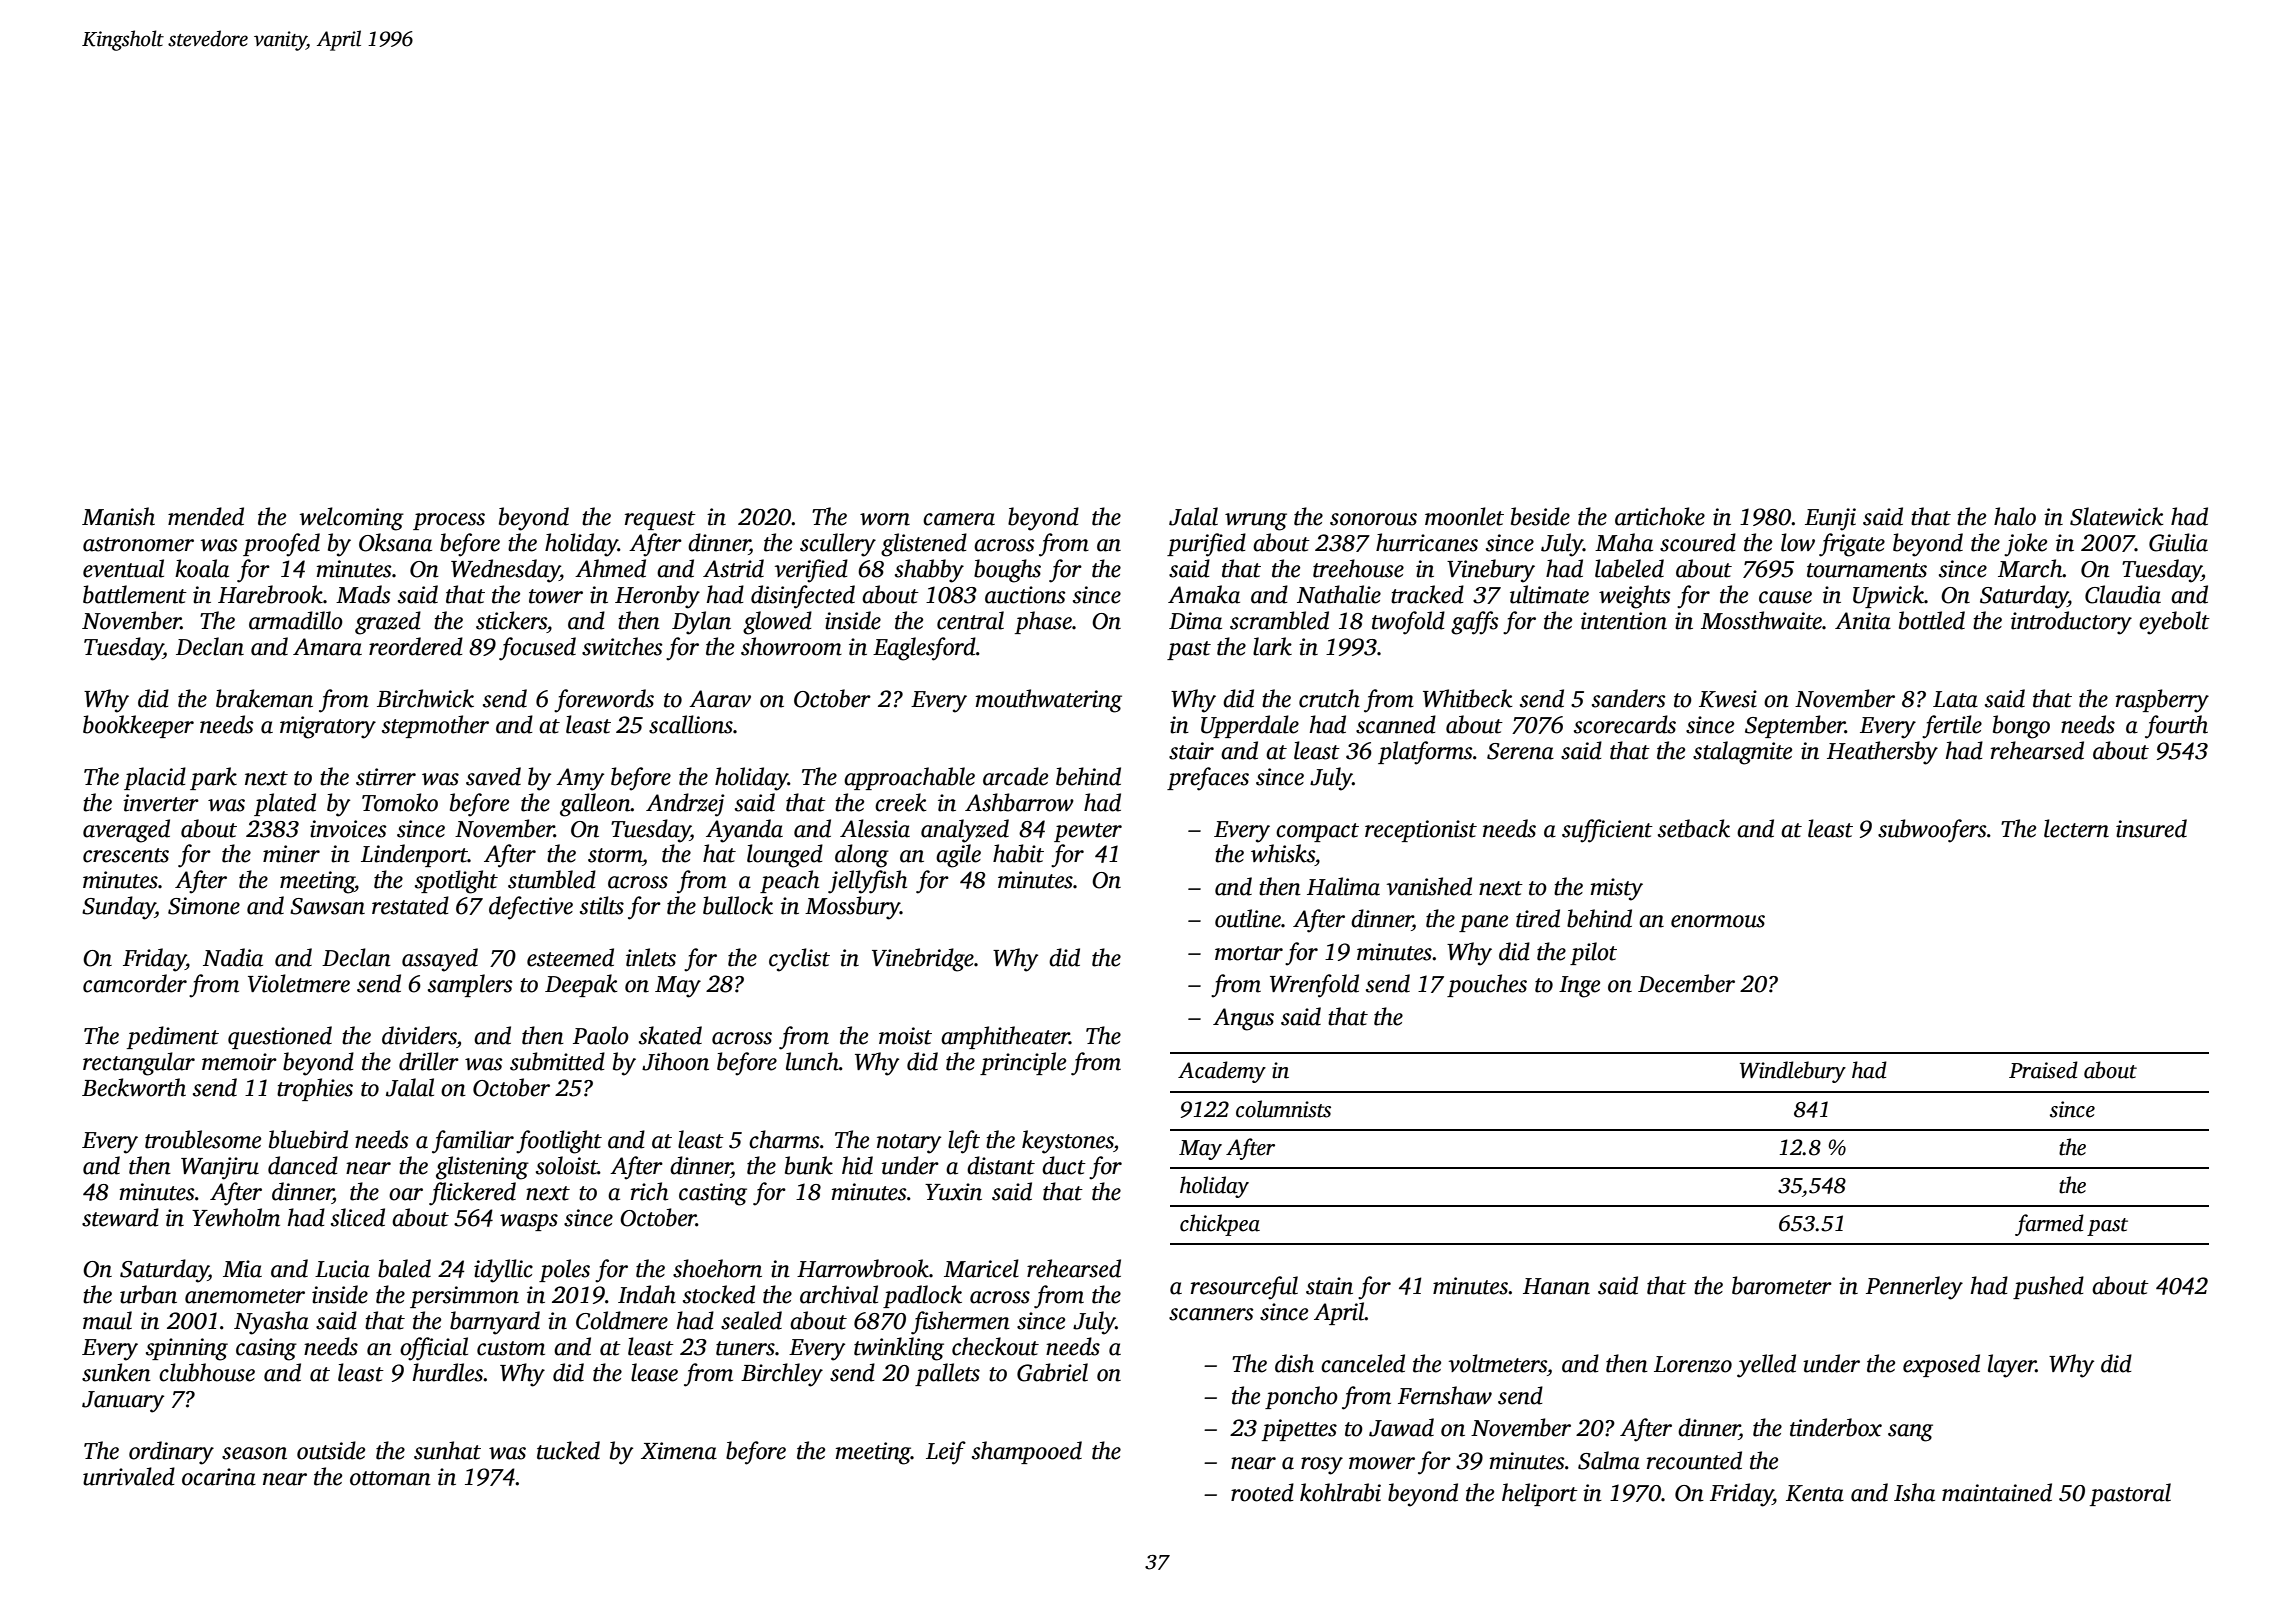 The image size is (2291, 1620). Describe the element at coordinates (435, 726) in the page. I see `stepmother` at that location.
